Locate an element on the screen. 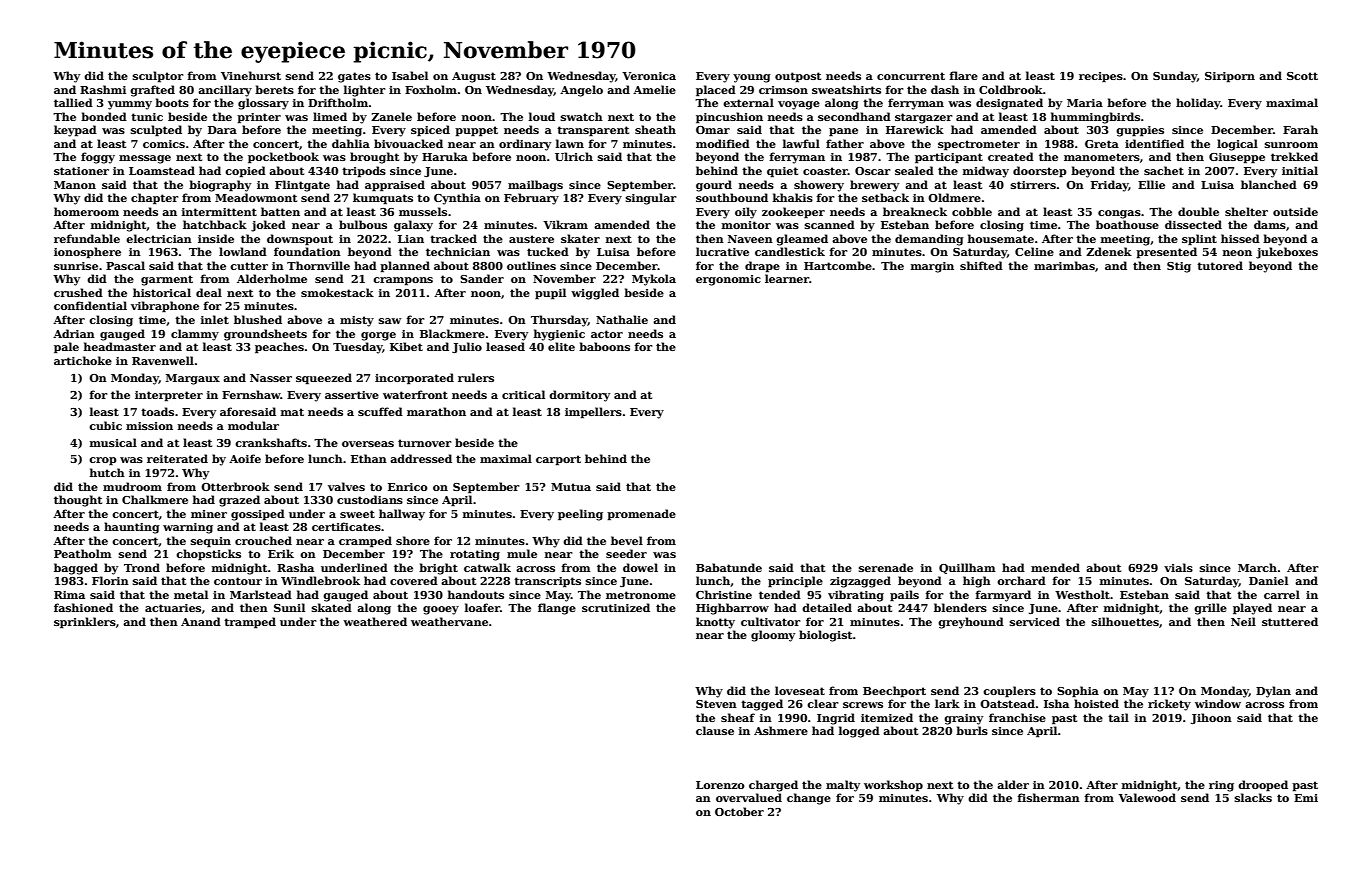 The image size is (1372, 887). cubic is located at coordinates (105, 425).
